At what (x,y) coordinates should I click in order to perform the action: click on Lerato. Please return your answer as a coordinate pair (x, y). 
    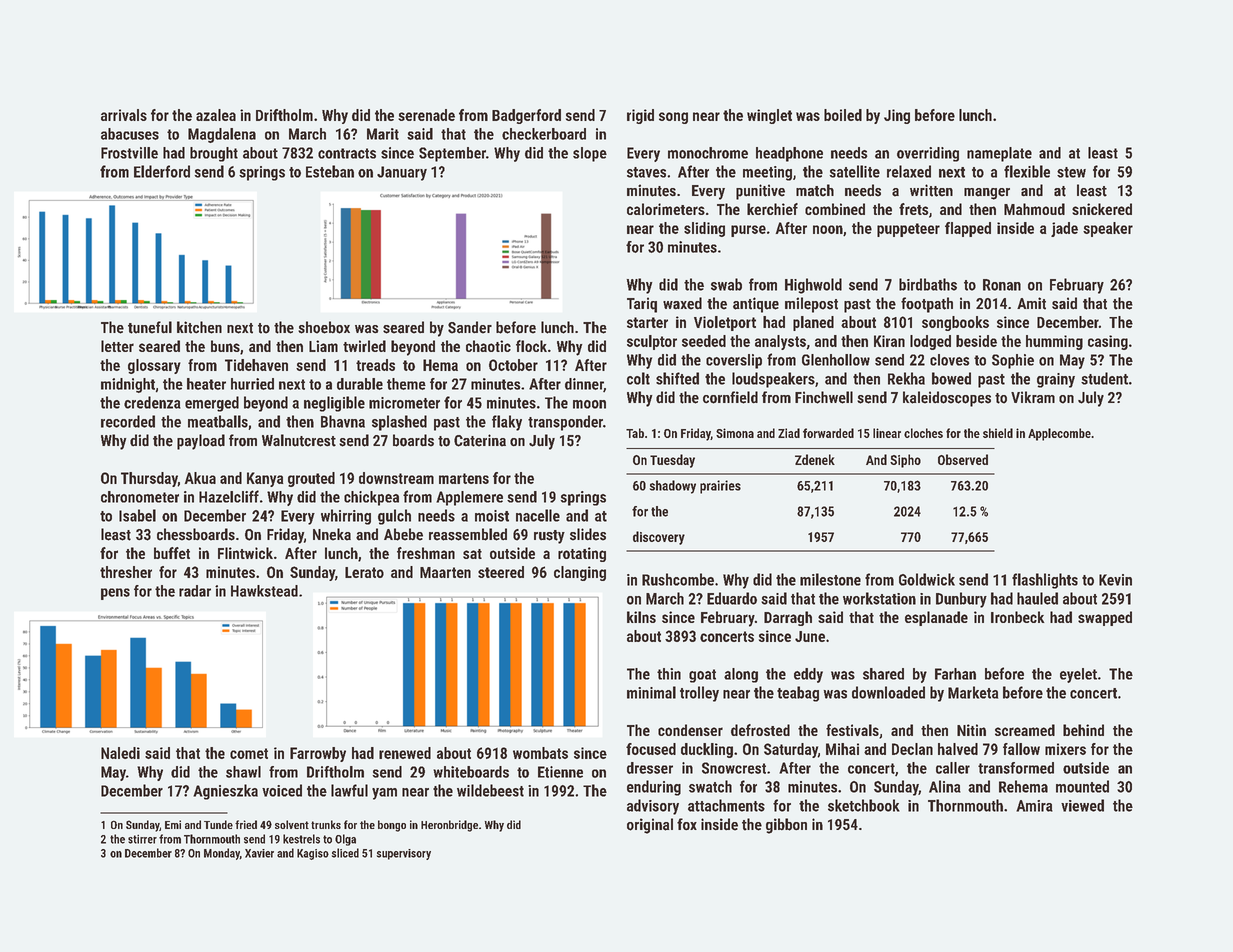
    Looking at the image, I should click on (364, 572).
